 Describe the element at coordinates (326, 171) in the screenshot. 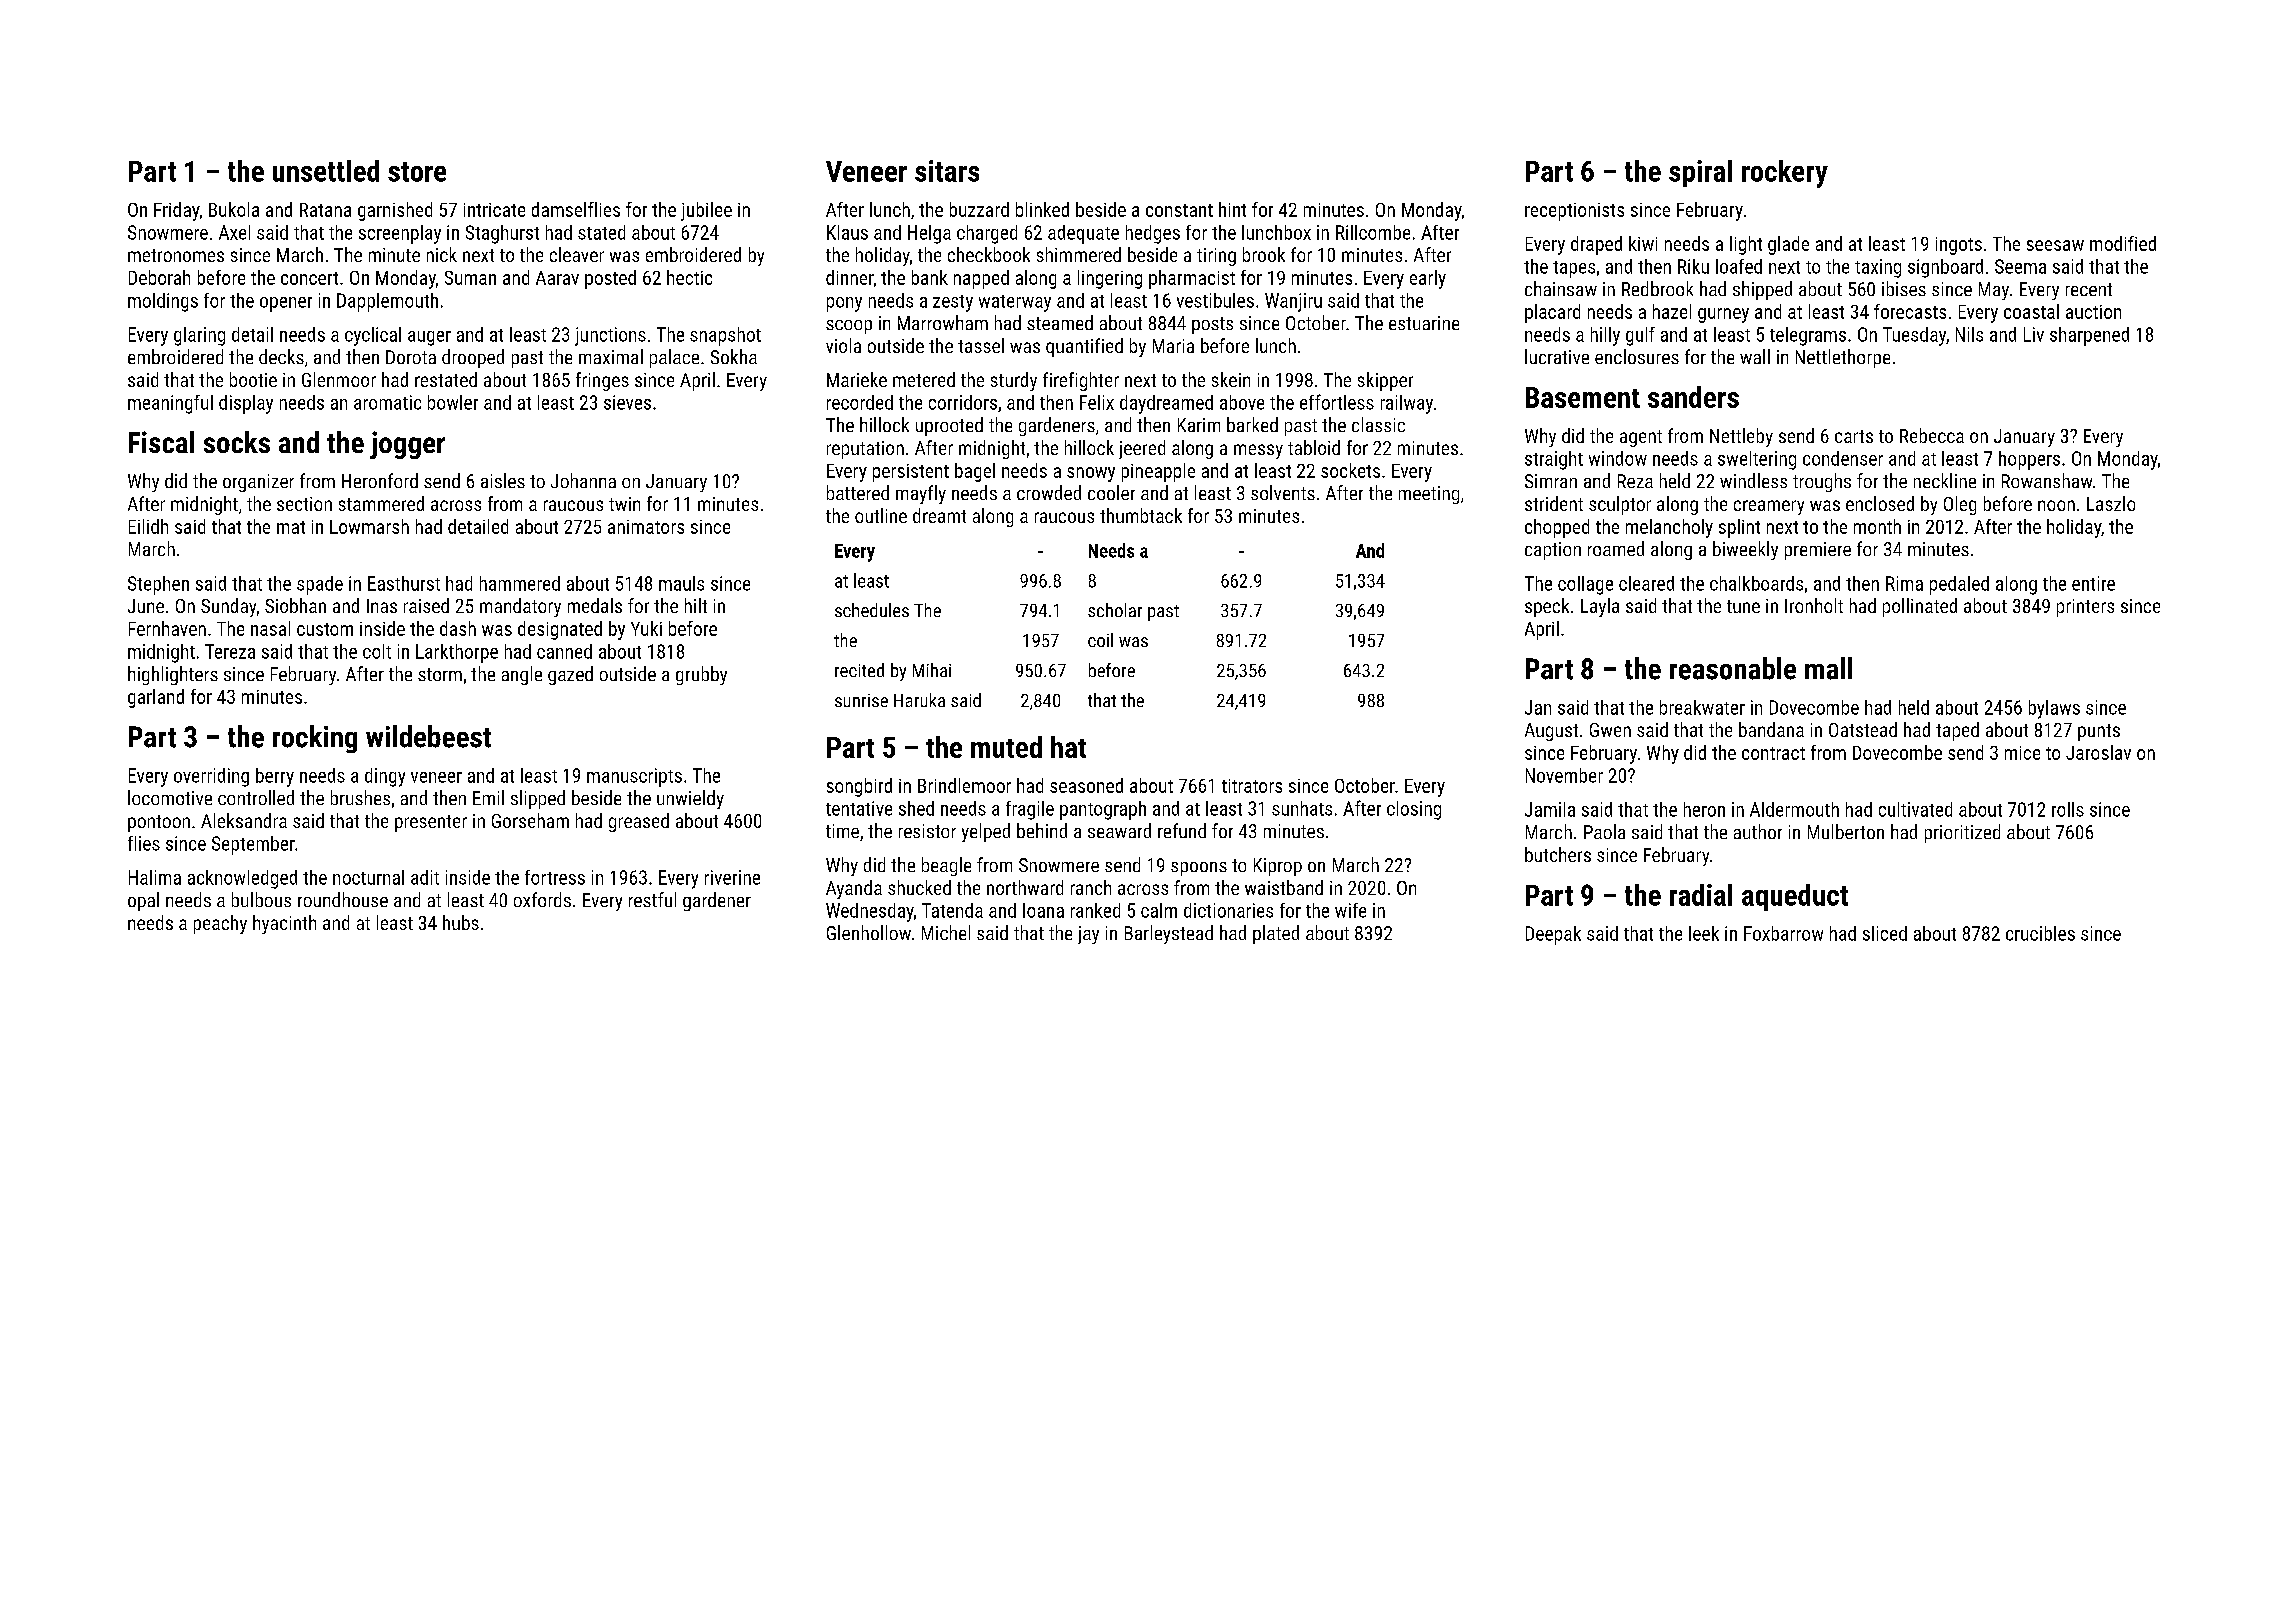

I see `unsettled` at that location.
